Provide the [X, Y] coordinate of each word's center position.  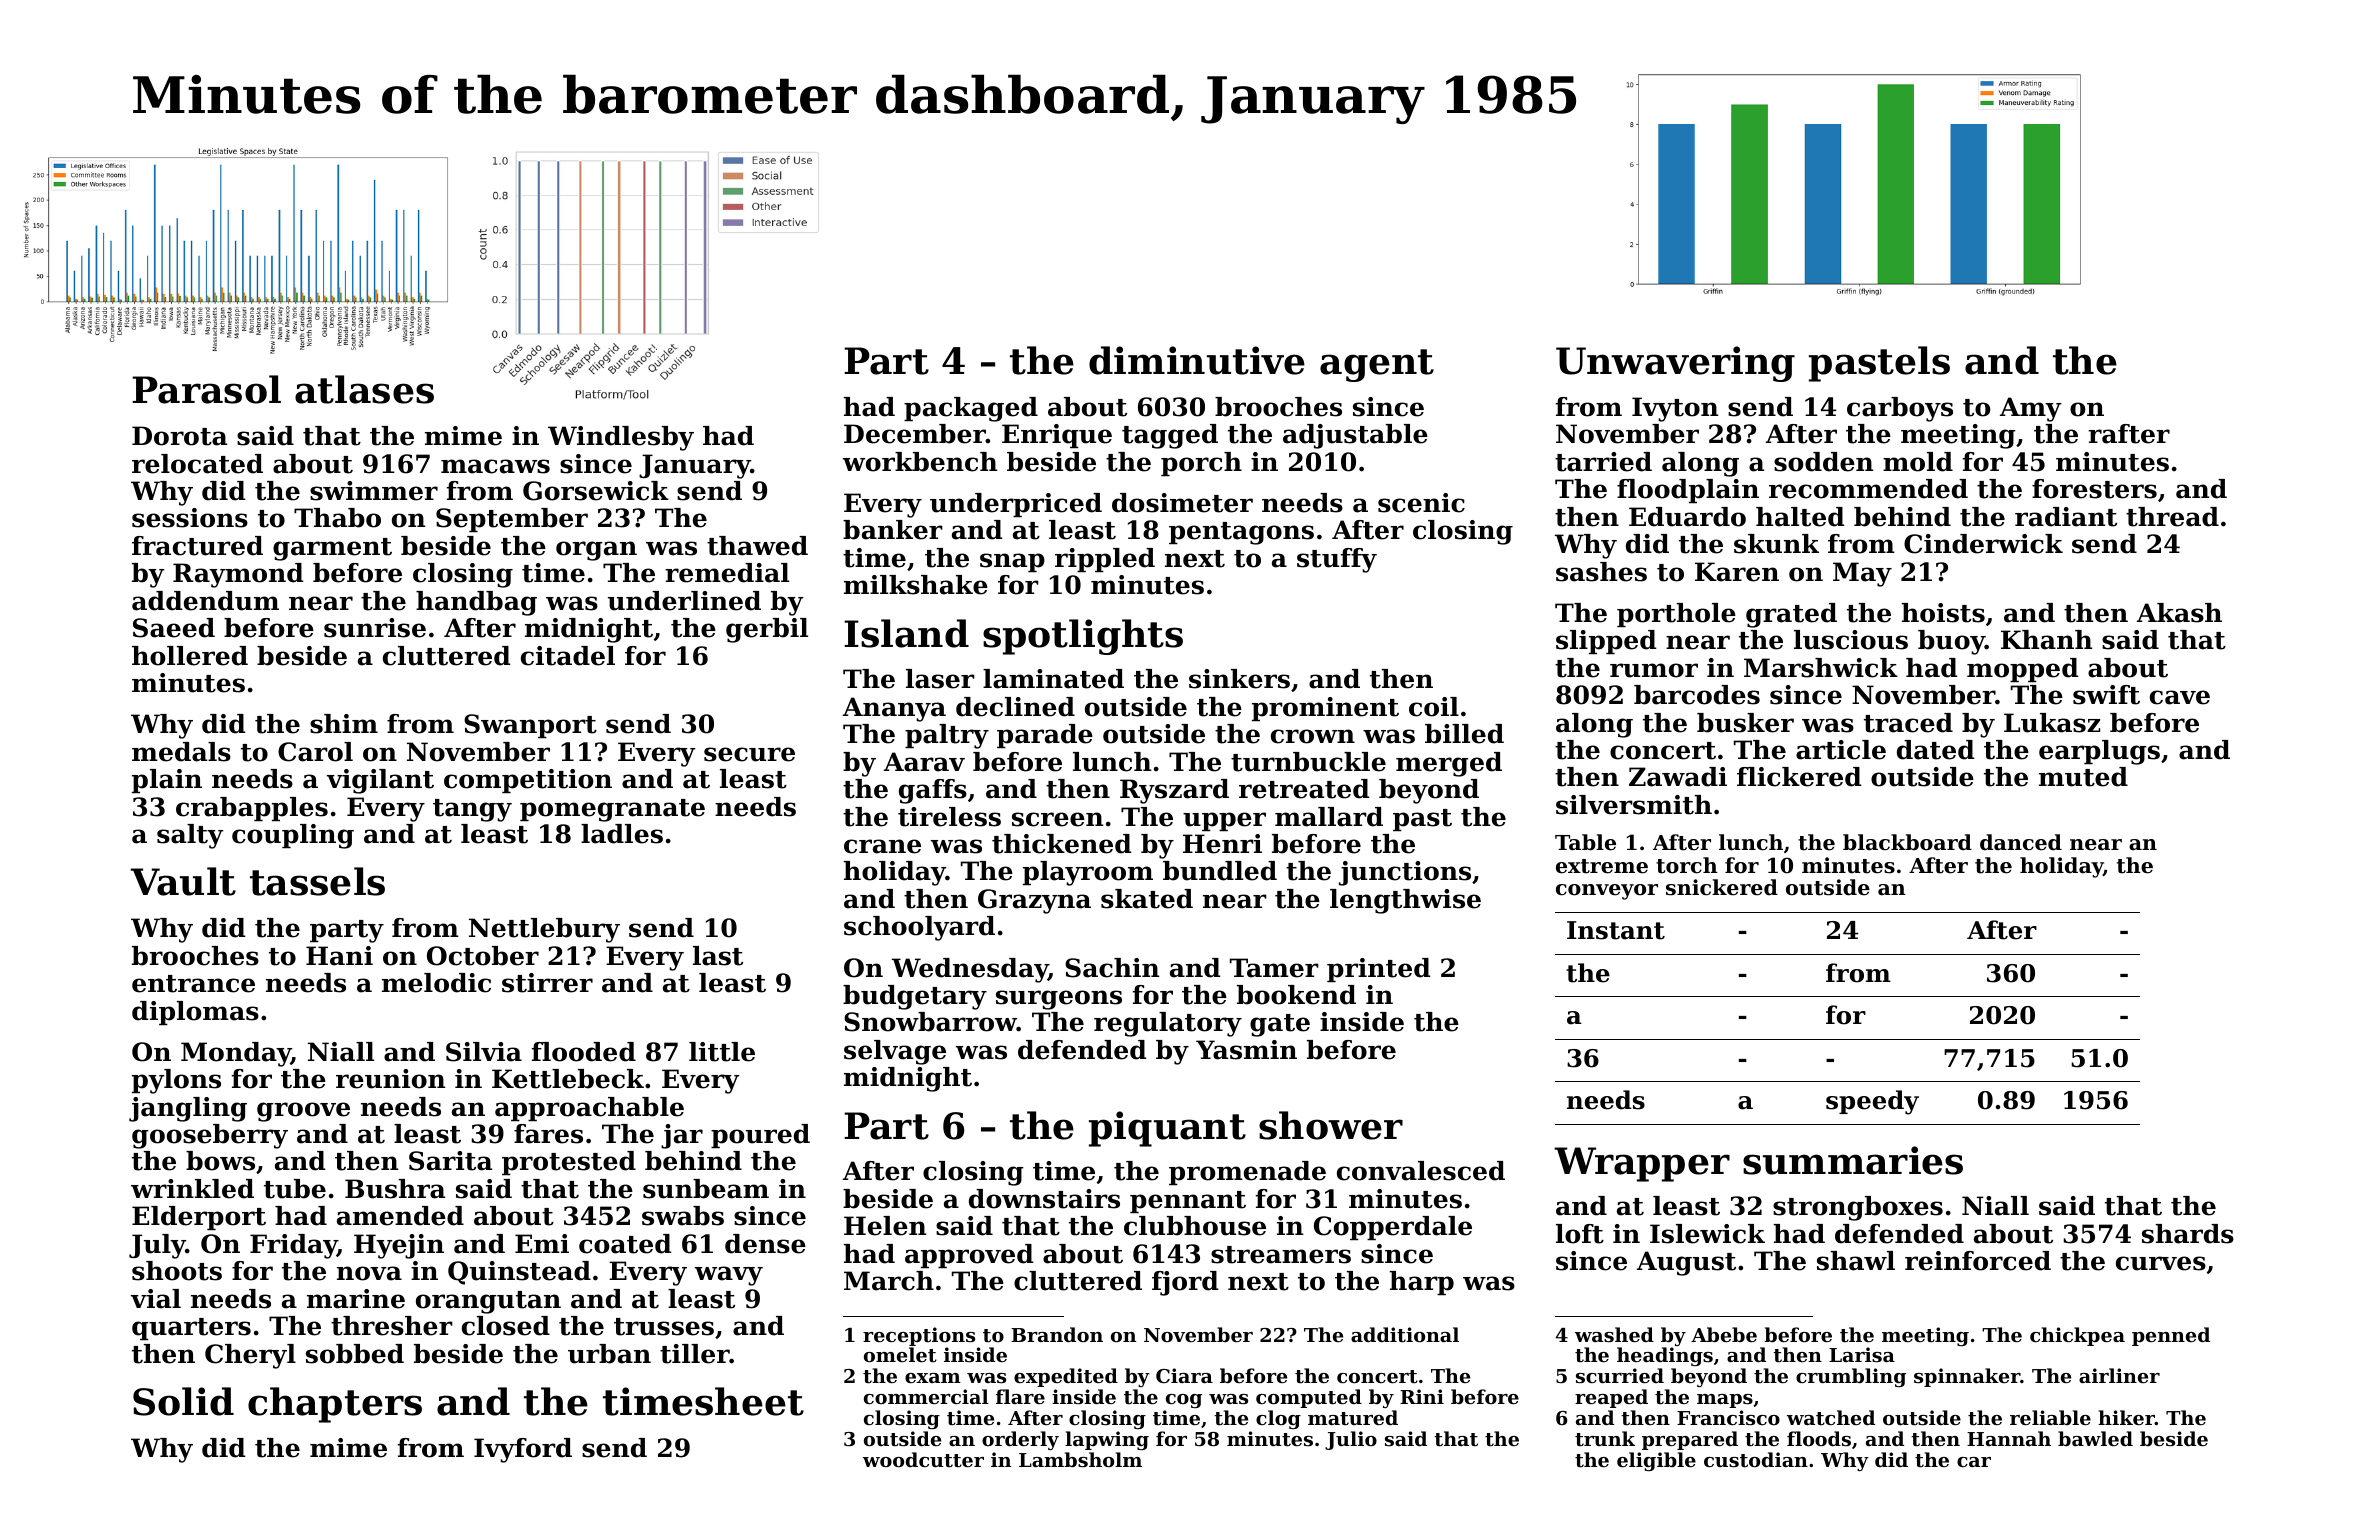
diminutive [1197, 360]
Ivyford [523, 1450]
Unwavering [1675, 364]
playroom [1088, 873]
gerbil [767, 630]
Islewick [1707, 1234]
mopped [2023, 670]
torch [1687, 865]
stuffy [1337, 560]
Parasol [206, 389]
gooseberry [210, 1136]
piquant [1167, 1129]
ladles [622, 834]
